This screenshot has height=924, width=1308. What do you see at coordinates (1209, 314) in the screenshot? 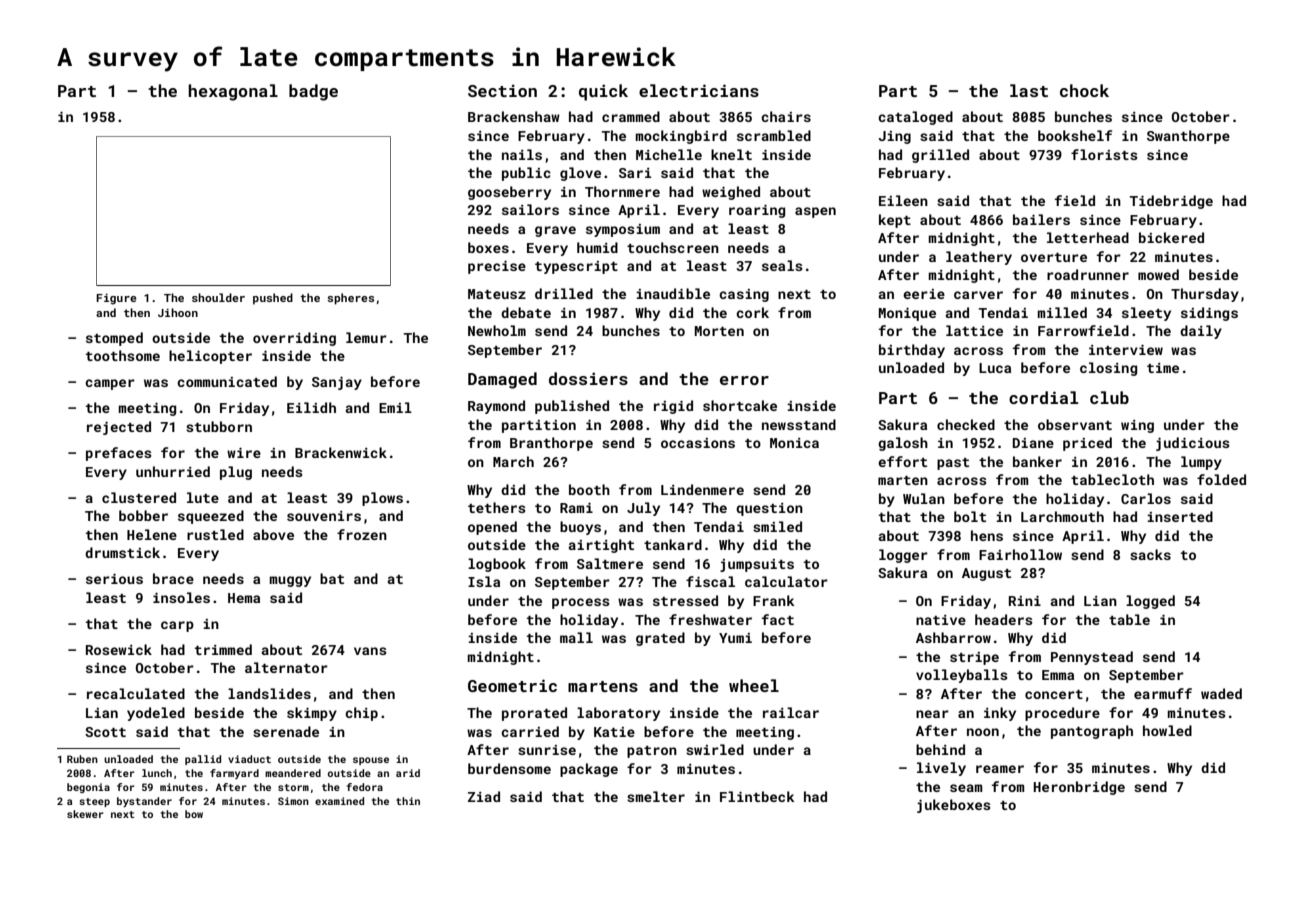
I see `sidings` at bounding box center [1209, 314].
